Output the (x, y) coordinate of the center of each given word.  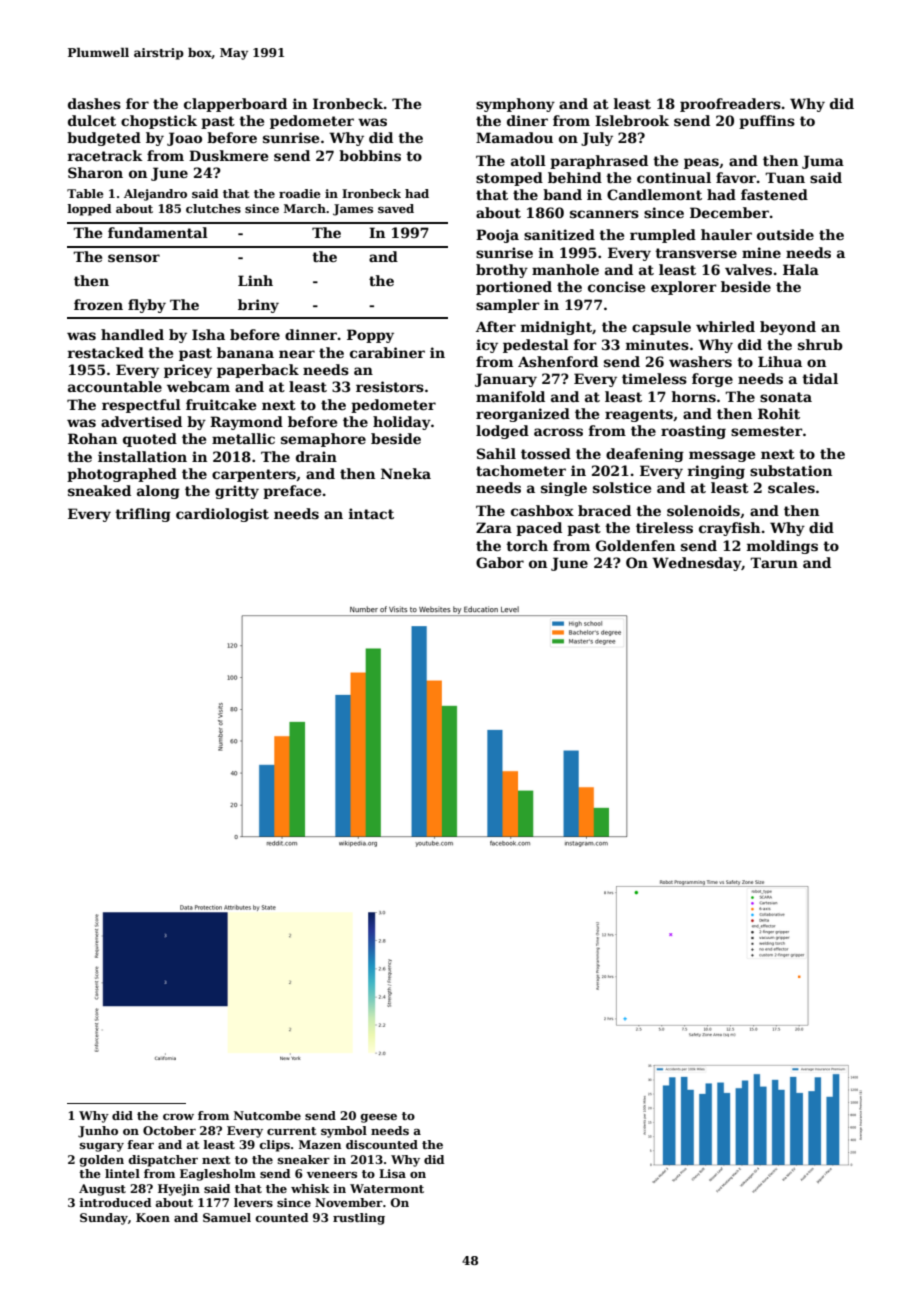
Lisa (392, 1173)
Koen (153, 1217)
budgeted (104, 139)
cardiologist (222, 515)
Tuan (785, 177)
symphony (515, 105)
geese (379, 1118)
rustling (359, 1219)
